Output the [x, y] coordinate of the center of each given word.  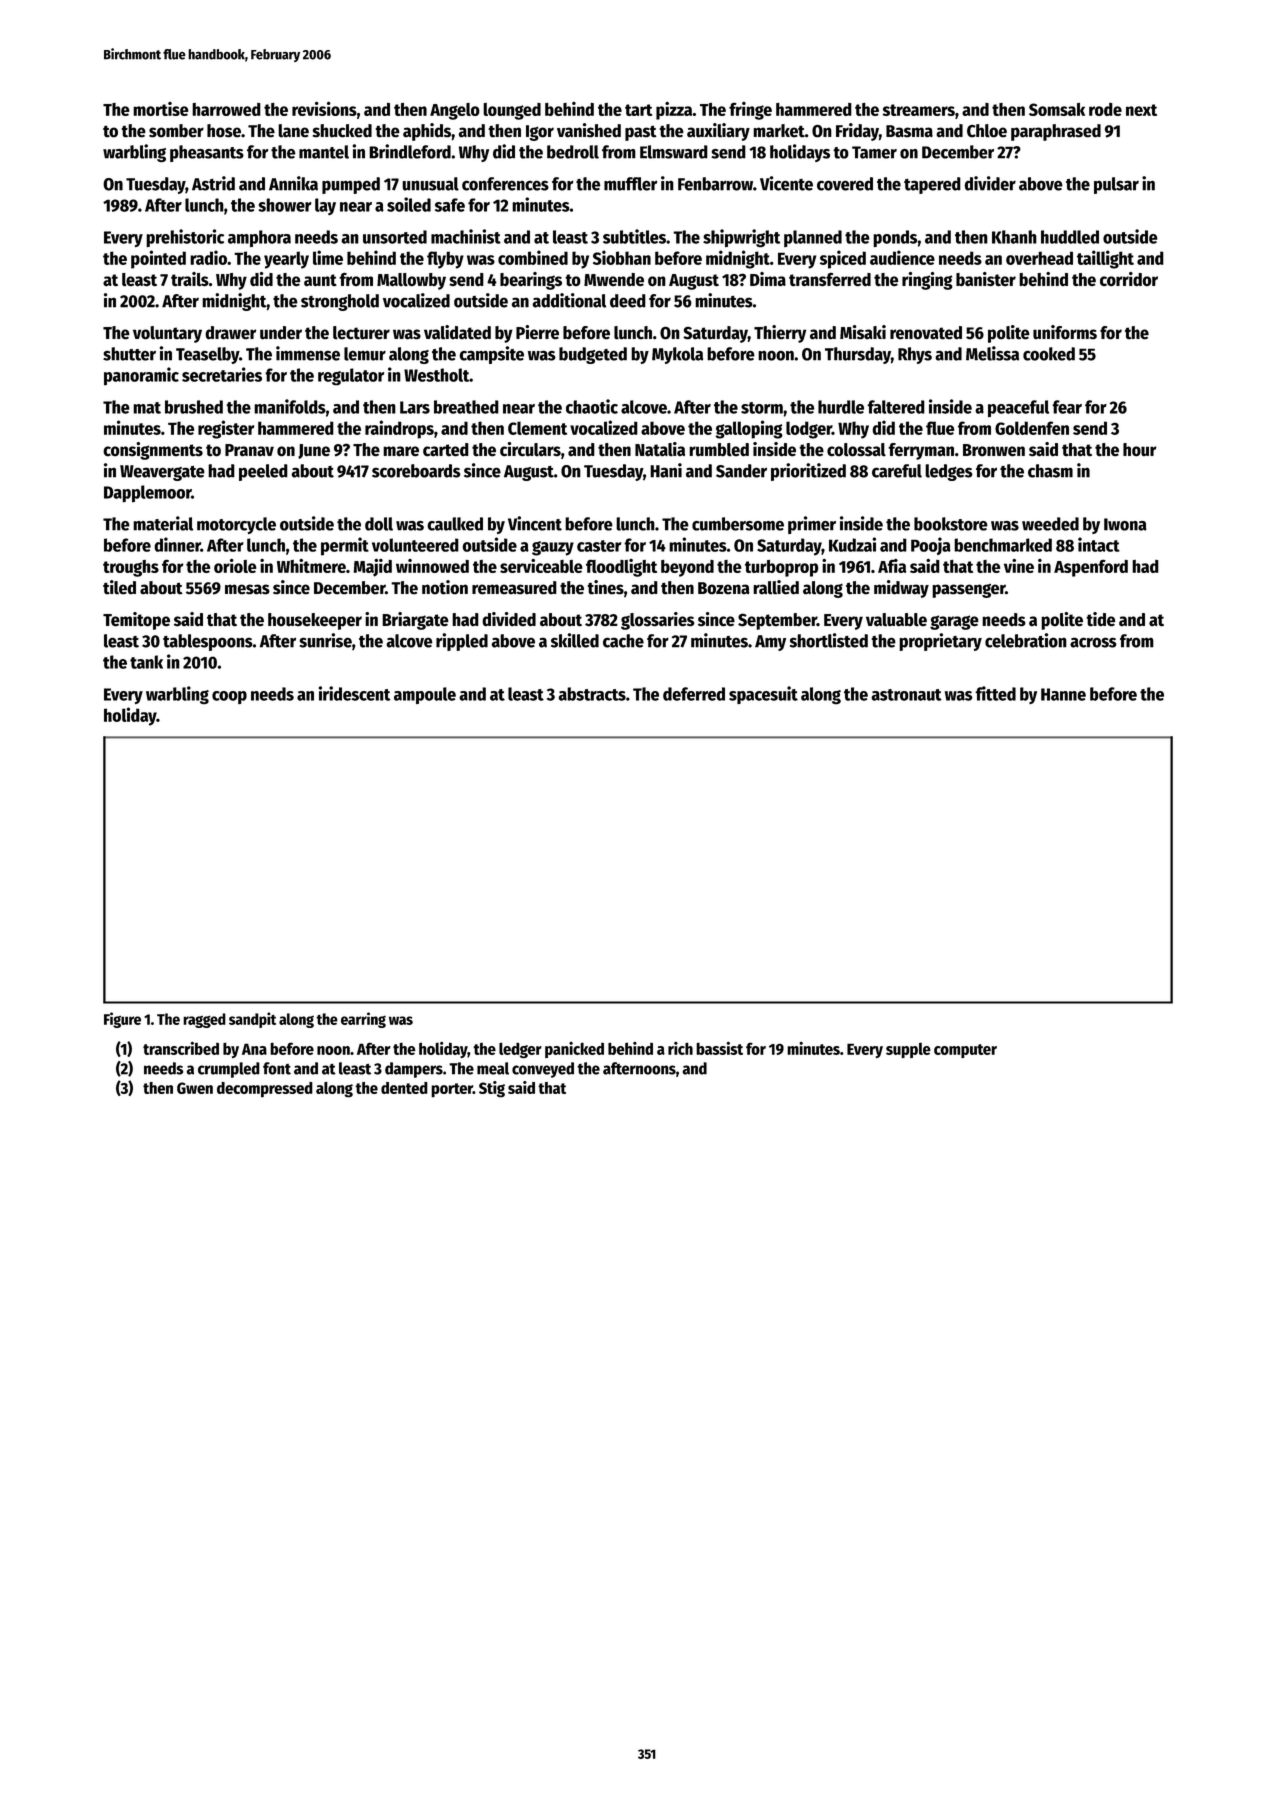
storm [762, 408]
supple [908, 1050]
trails [190, 279]
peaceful [1018, 408]
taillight [1105, 259]
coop [229, 697]
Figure [122, 1020]
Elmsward [674, 152]
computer [965, 1051]
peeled [263, 472]
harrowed [226, 109]
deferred [694, 694]
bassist [719, 1048]
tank [146, 662]
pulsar [1116, 185]
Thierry [780, 334]
